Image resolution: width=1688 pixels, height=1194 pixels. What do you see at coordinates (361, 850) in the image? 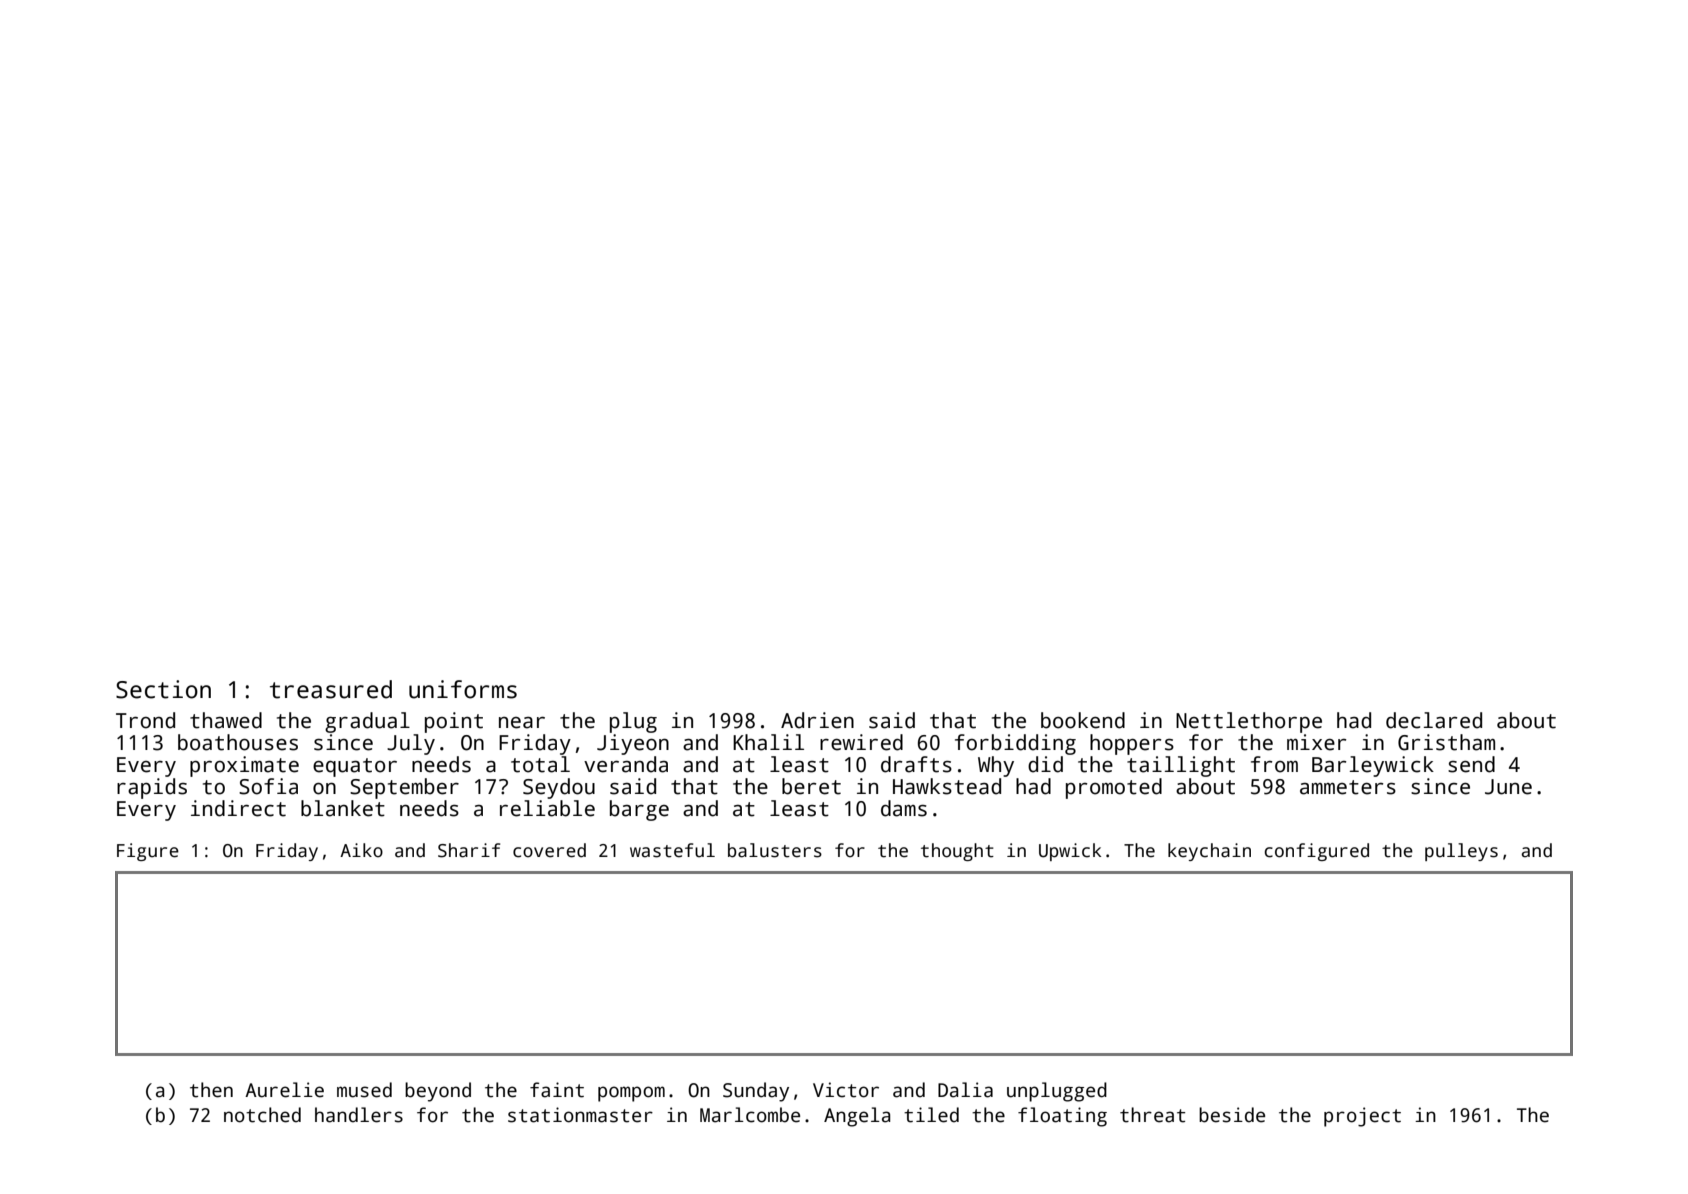
I see `Aiko` at bounding box center [361, 850].
